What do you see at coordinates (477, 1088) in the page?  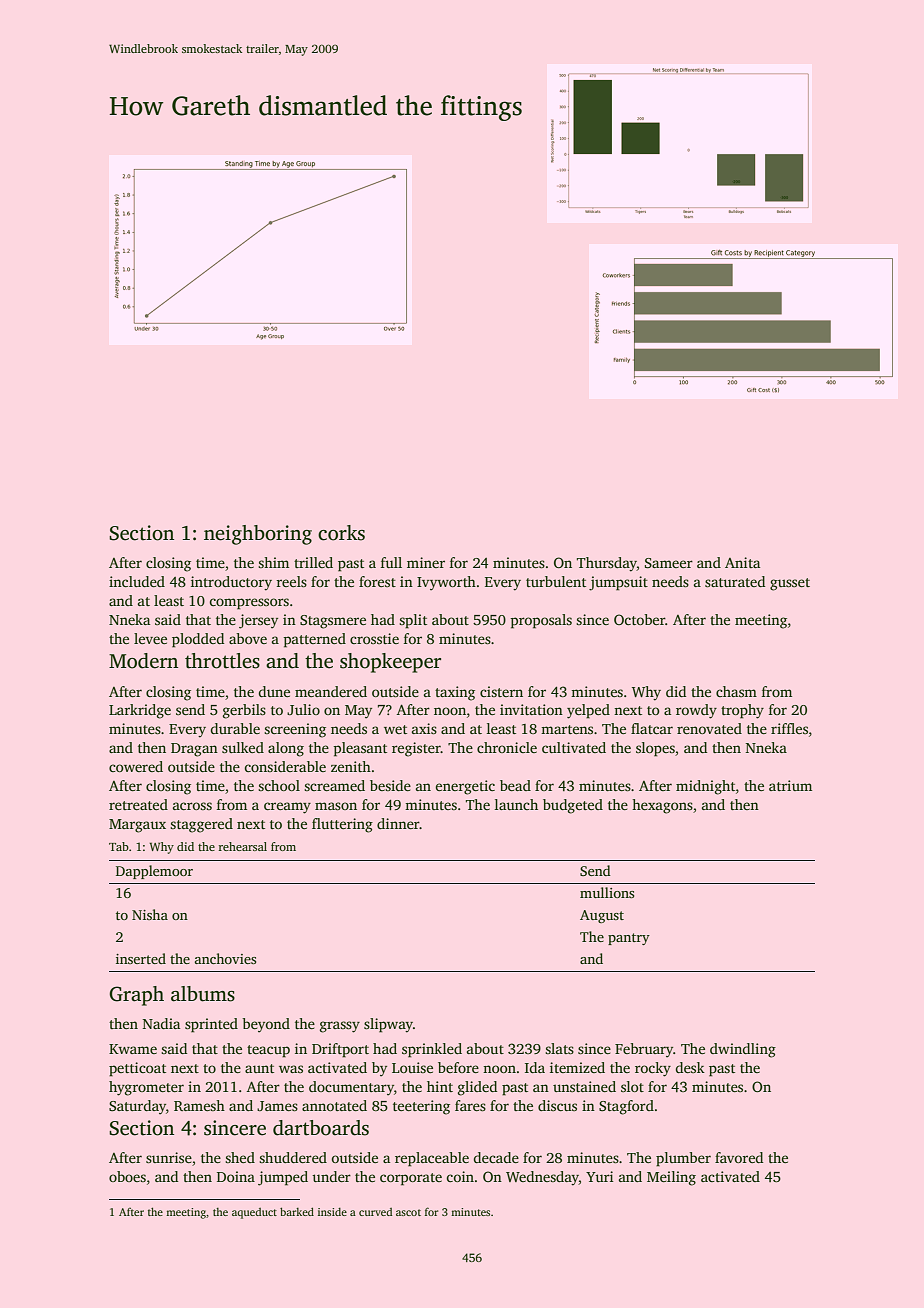 I see `glided` at bounding box center [477, 1088].
